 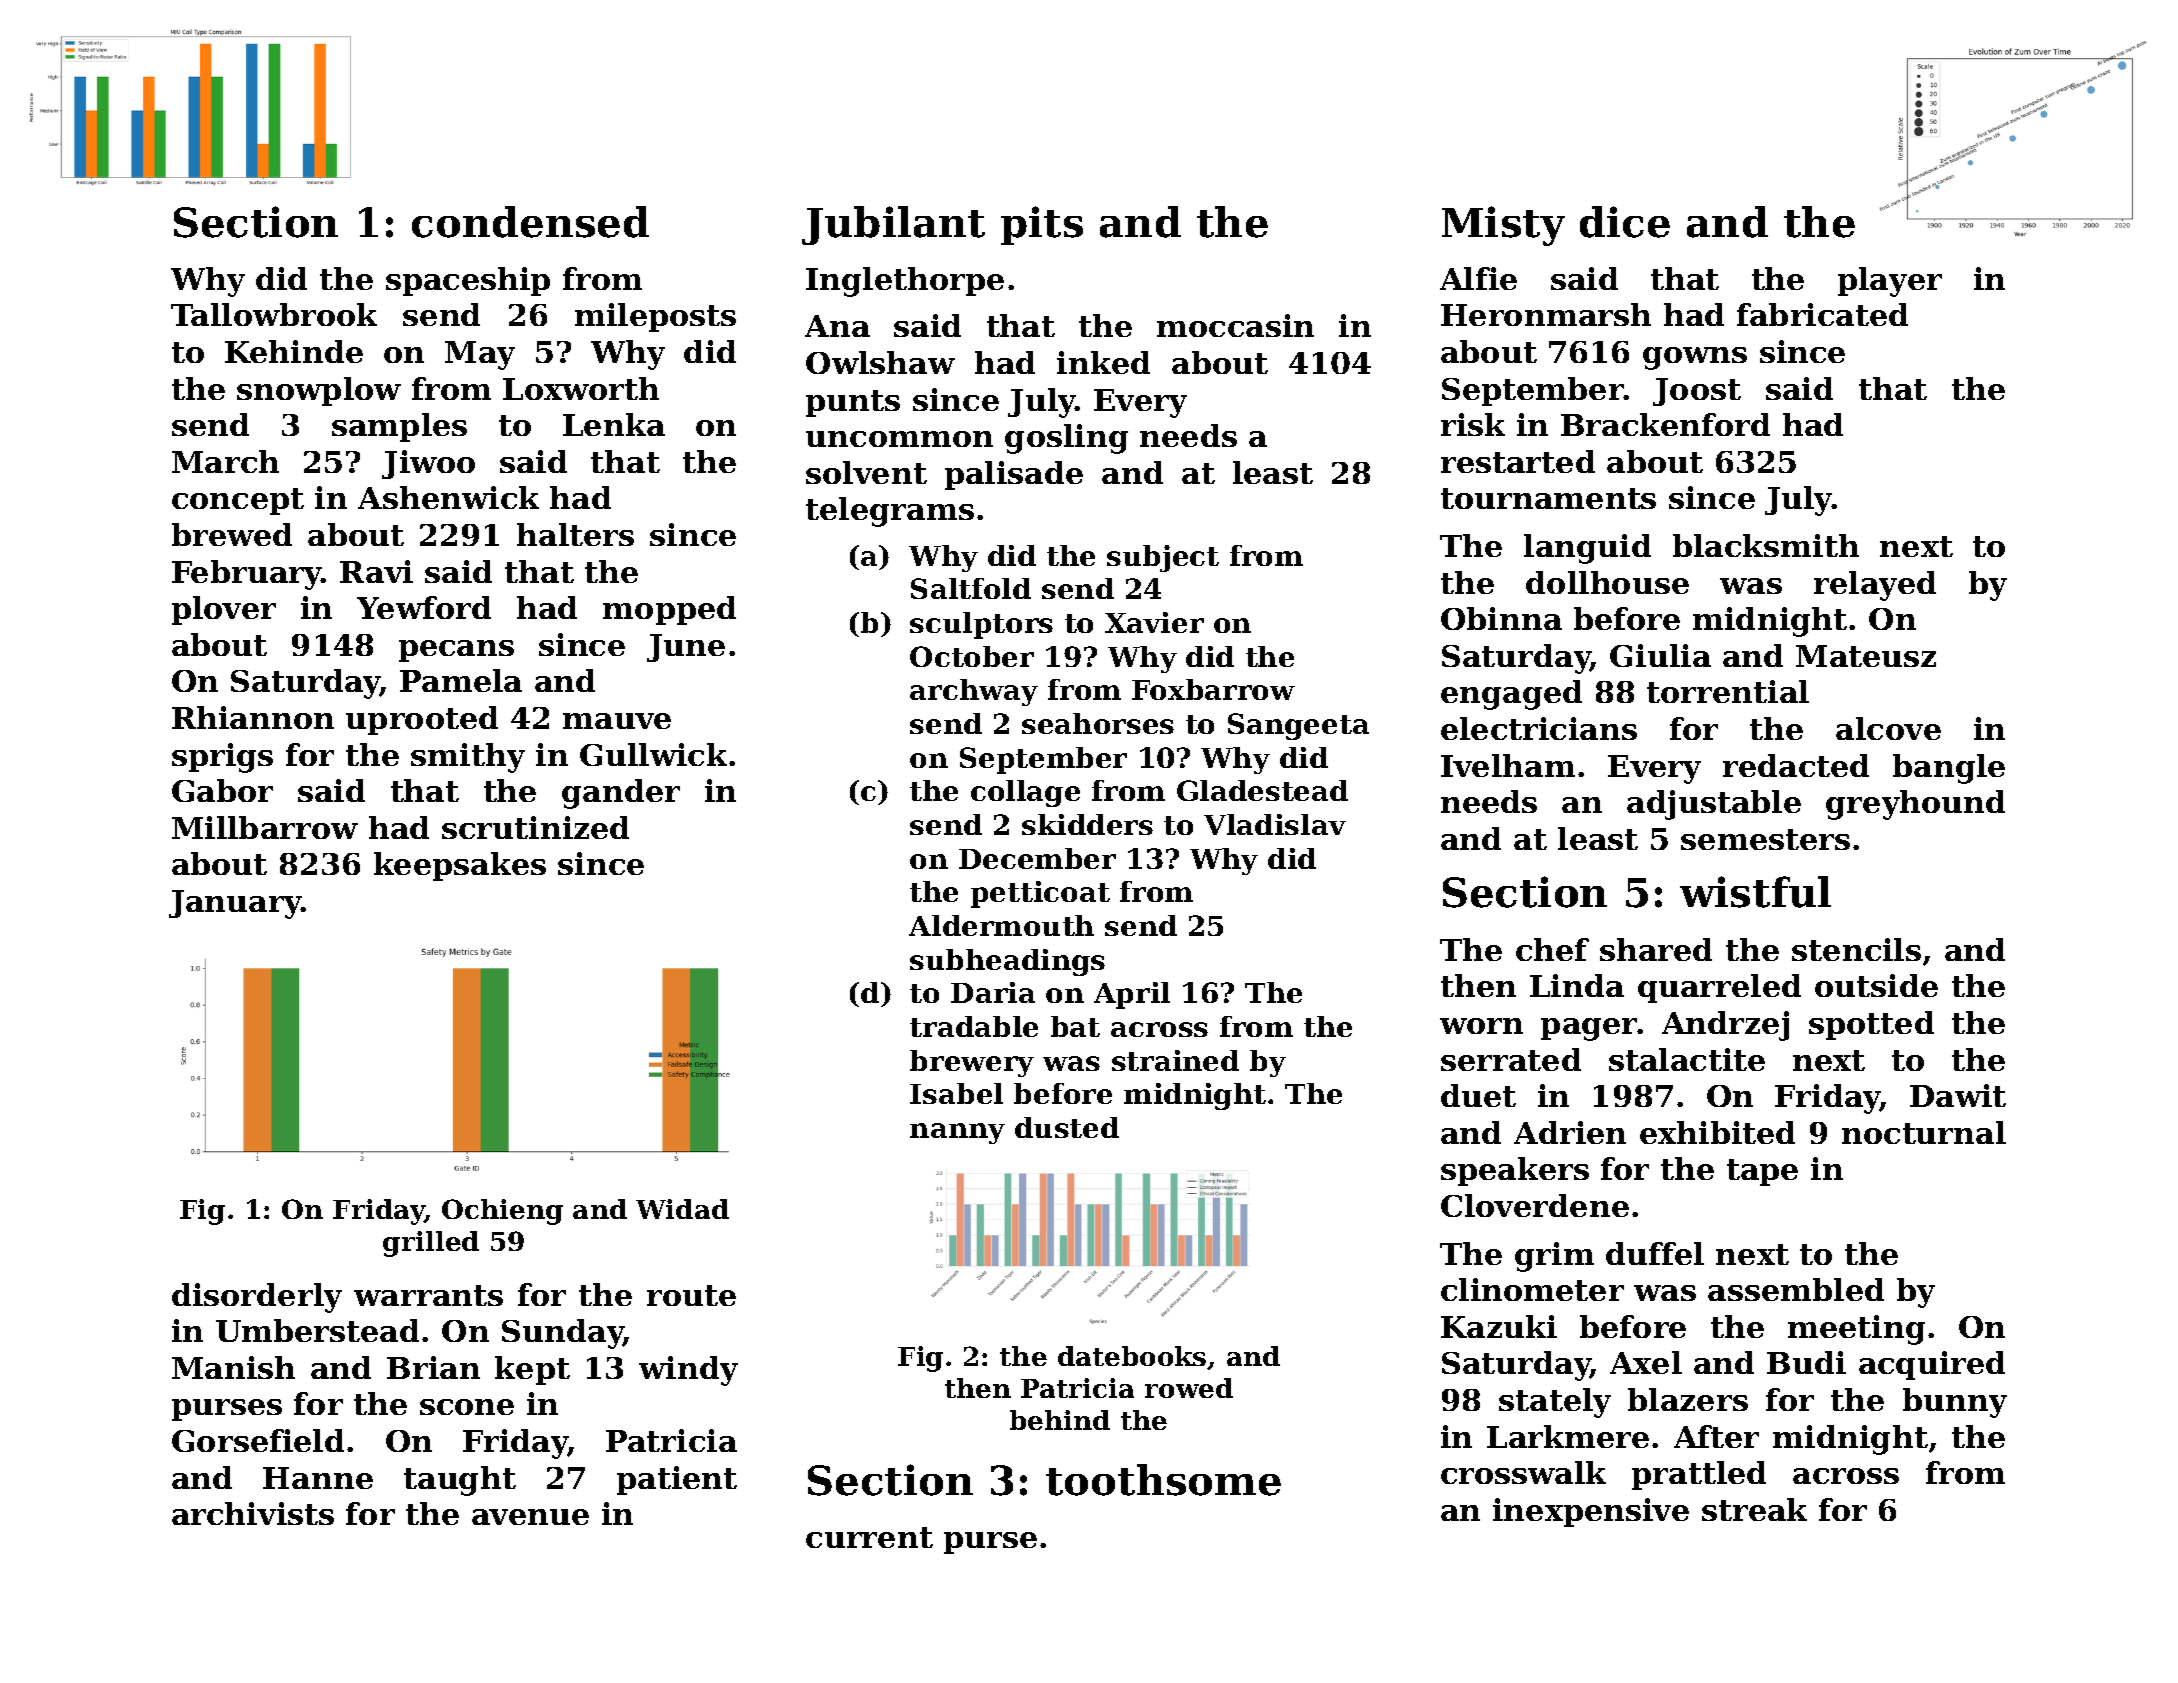 I want to click on pits, so click(x=1042, y=225).
